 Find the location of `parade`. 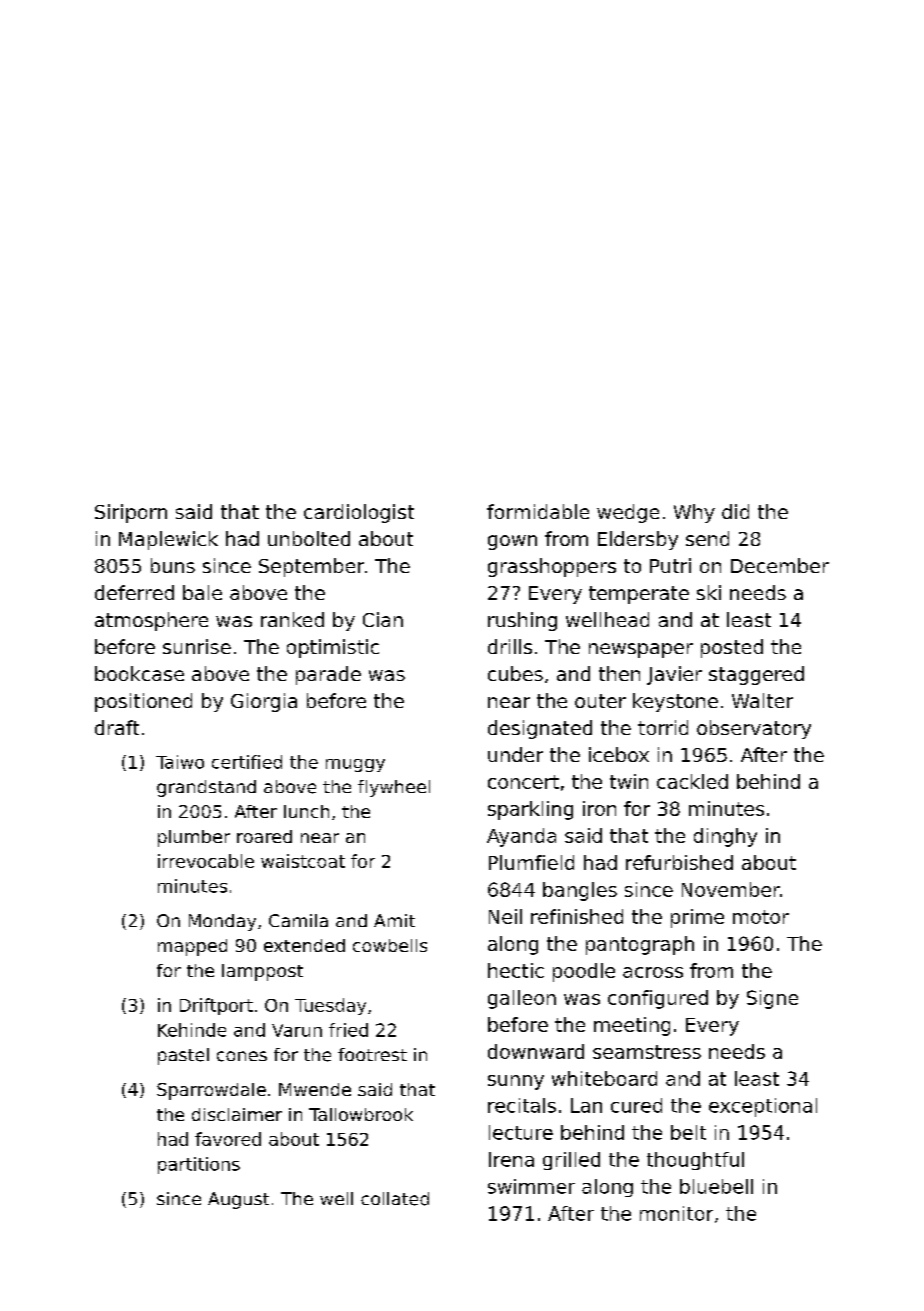

parade is located at coordinates (328, 675).
